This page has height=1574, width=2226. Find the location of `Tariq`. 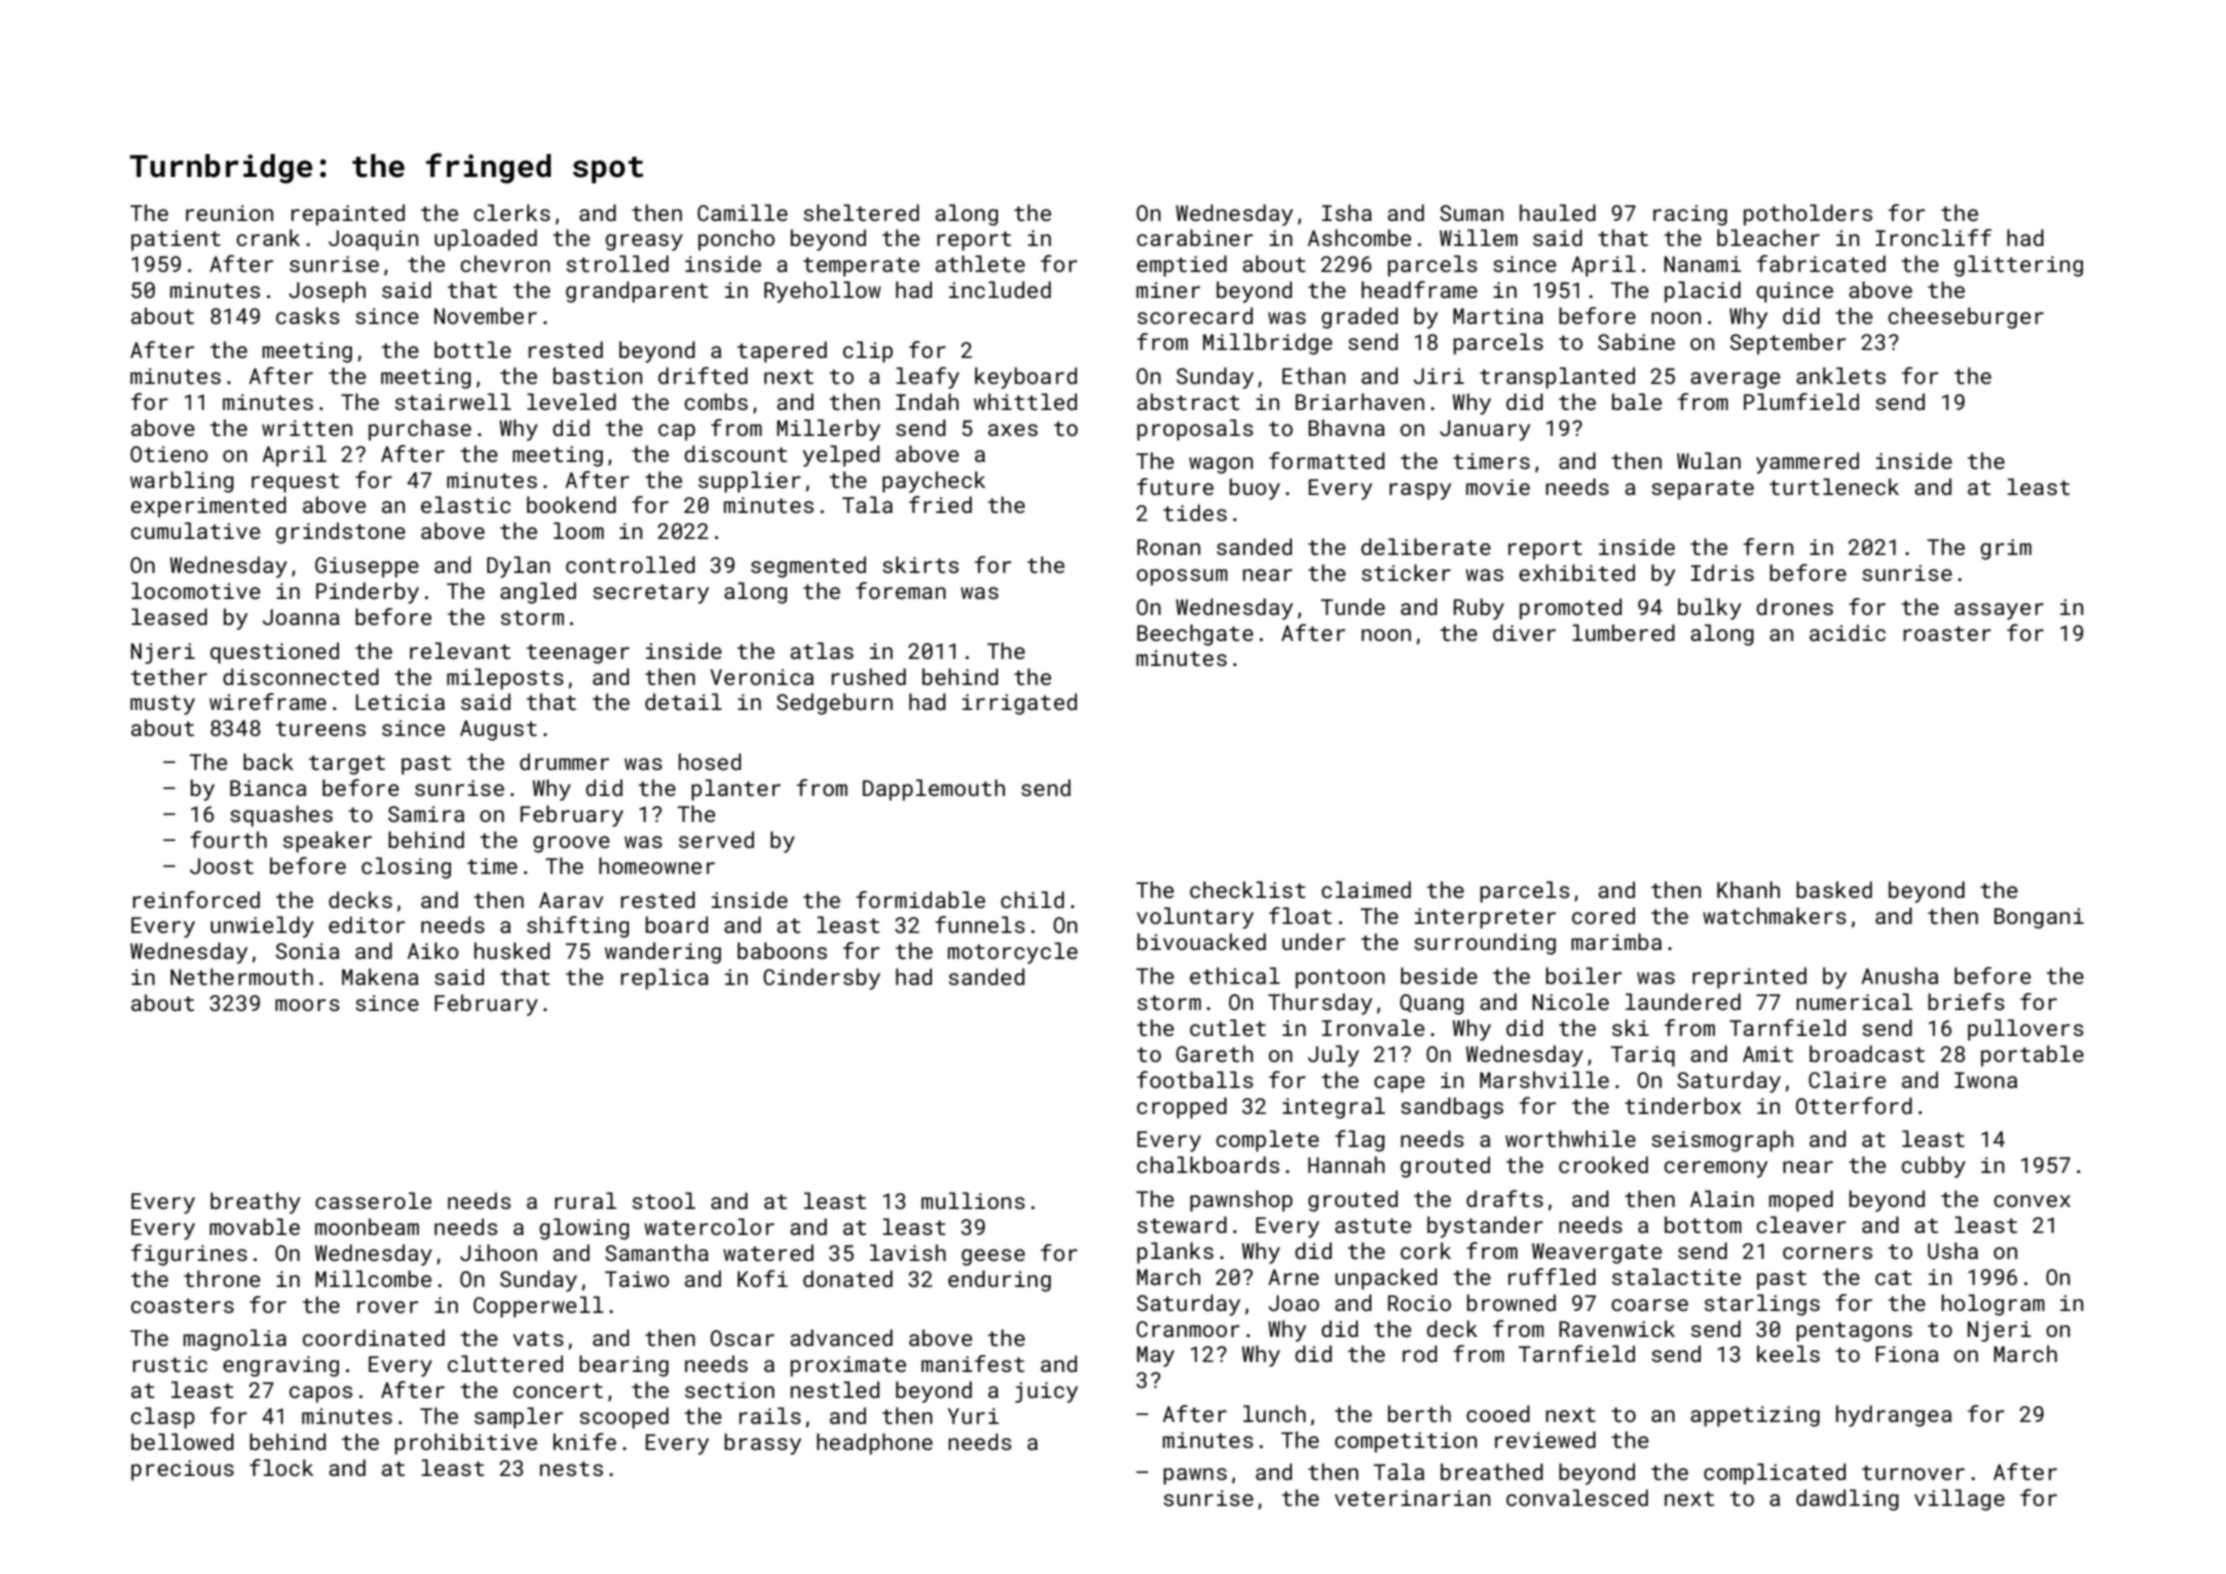

Tariq is located at coordinates (1643, 1056).
